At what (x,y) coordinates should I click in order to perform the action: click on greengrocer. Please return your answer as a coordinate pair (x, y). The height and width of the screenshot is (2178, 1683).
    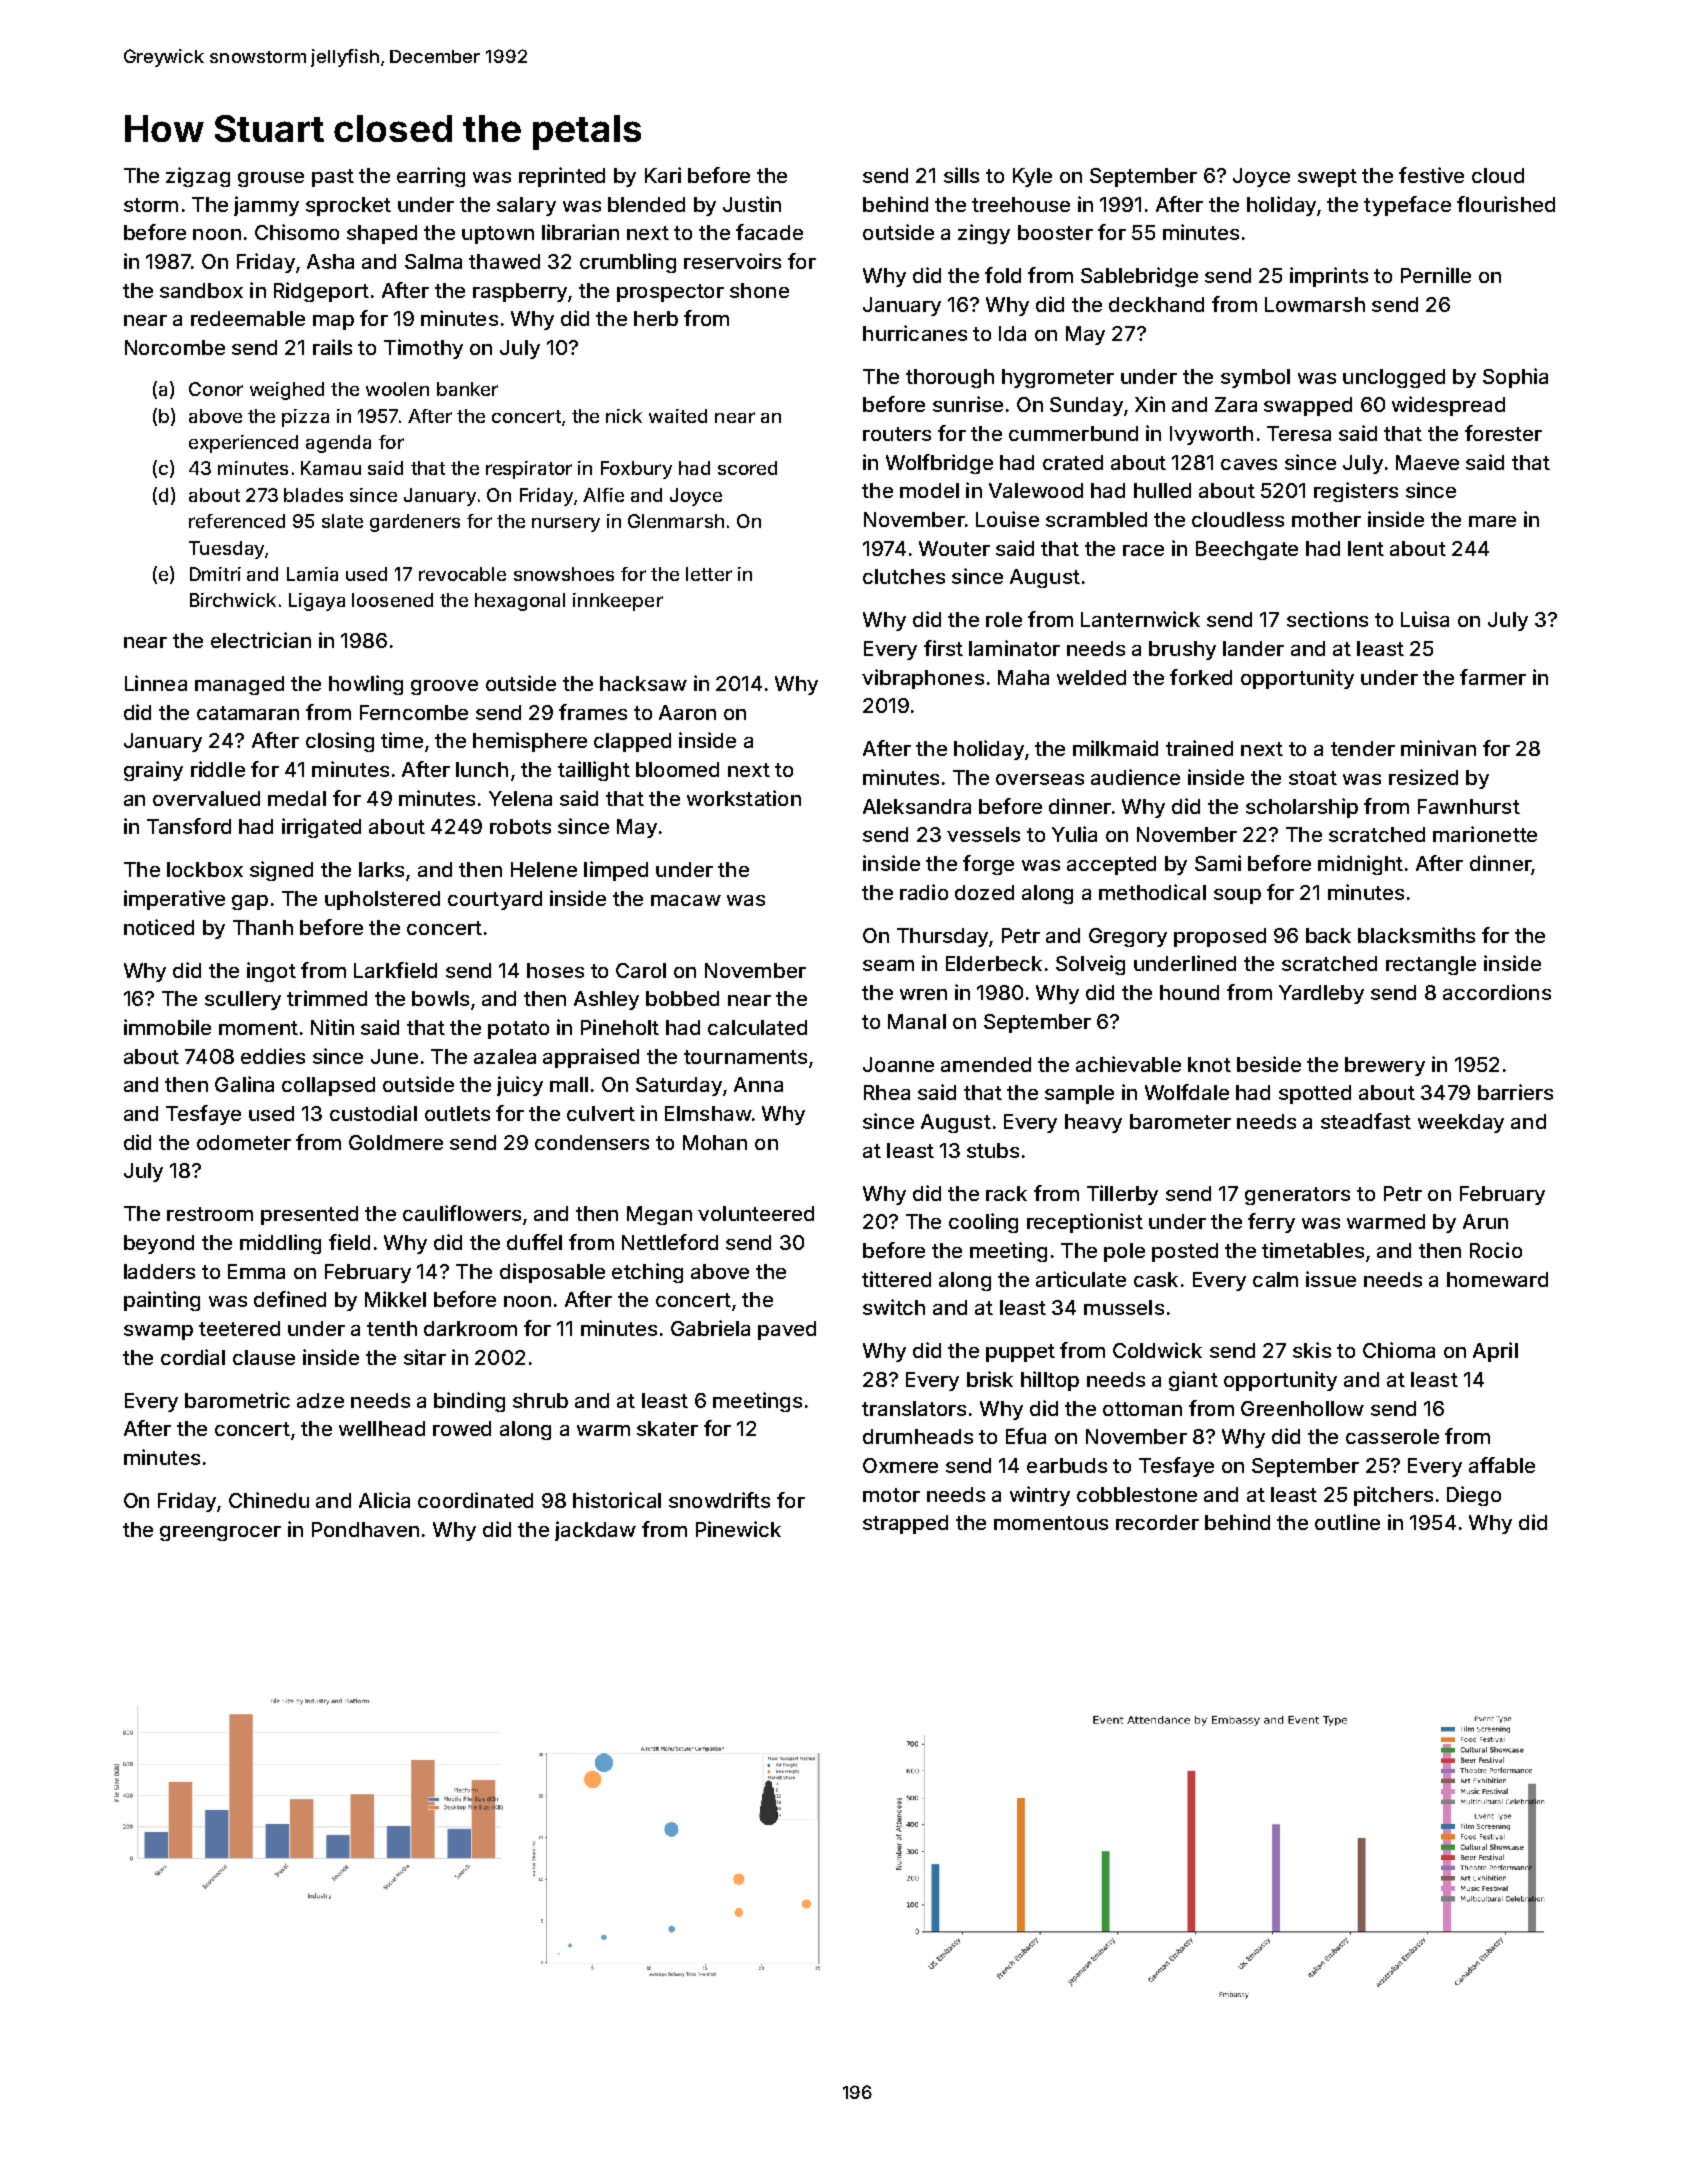
    Looking at the image, I should click on (220, 1533).
